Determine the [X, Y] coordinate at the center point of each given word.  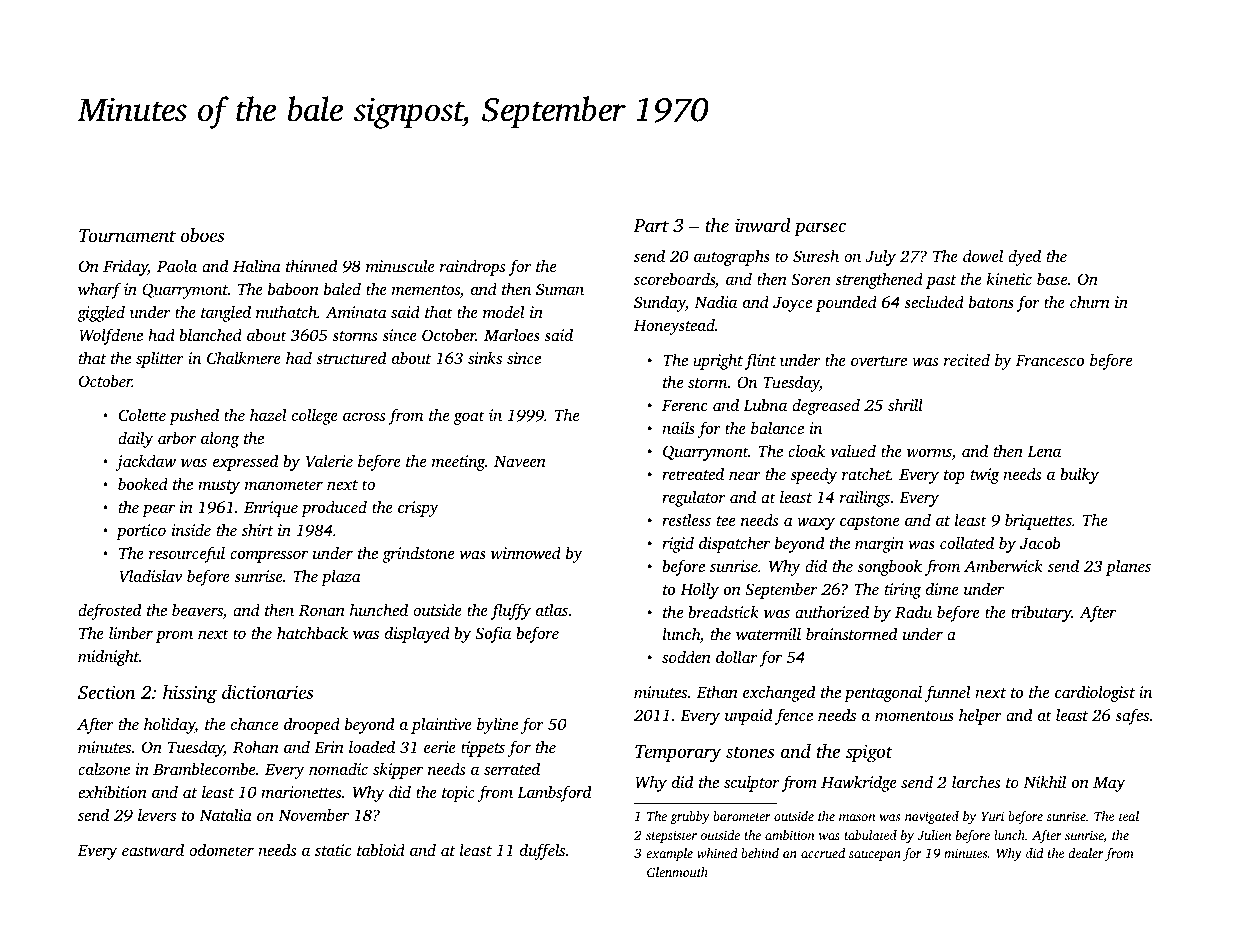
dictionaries [267, 692]
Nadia [715, 301]
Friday [125, 268]
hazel [268, 414]
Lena [1044, 451]
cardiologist [1095, 693]
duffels [542, 851]
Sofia [493, 634]
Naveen [520, 461]
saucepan [875, 856]
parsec [820, 229]
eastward [153, 849]
